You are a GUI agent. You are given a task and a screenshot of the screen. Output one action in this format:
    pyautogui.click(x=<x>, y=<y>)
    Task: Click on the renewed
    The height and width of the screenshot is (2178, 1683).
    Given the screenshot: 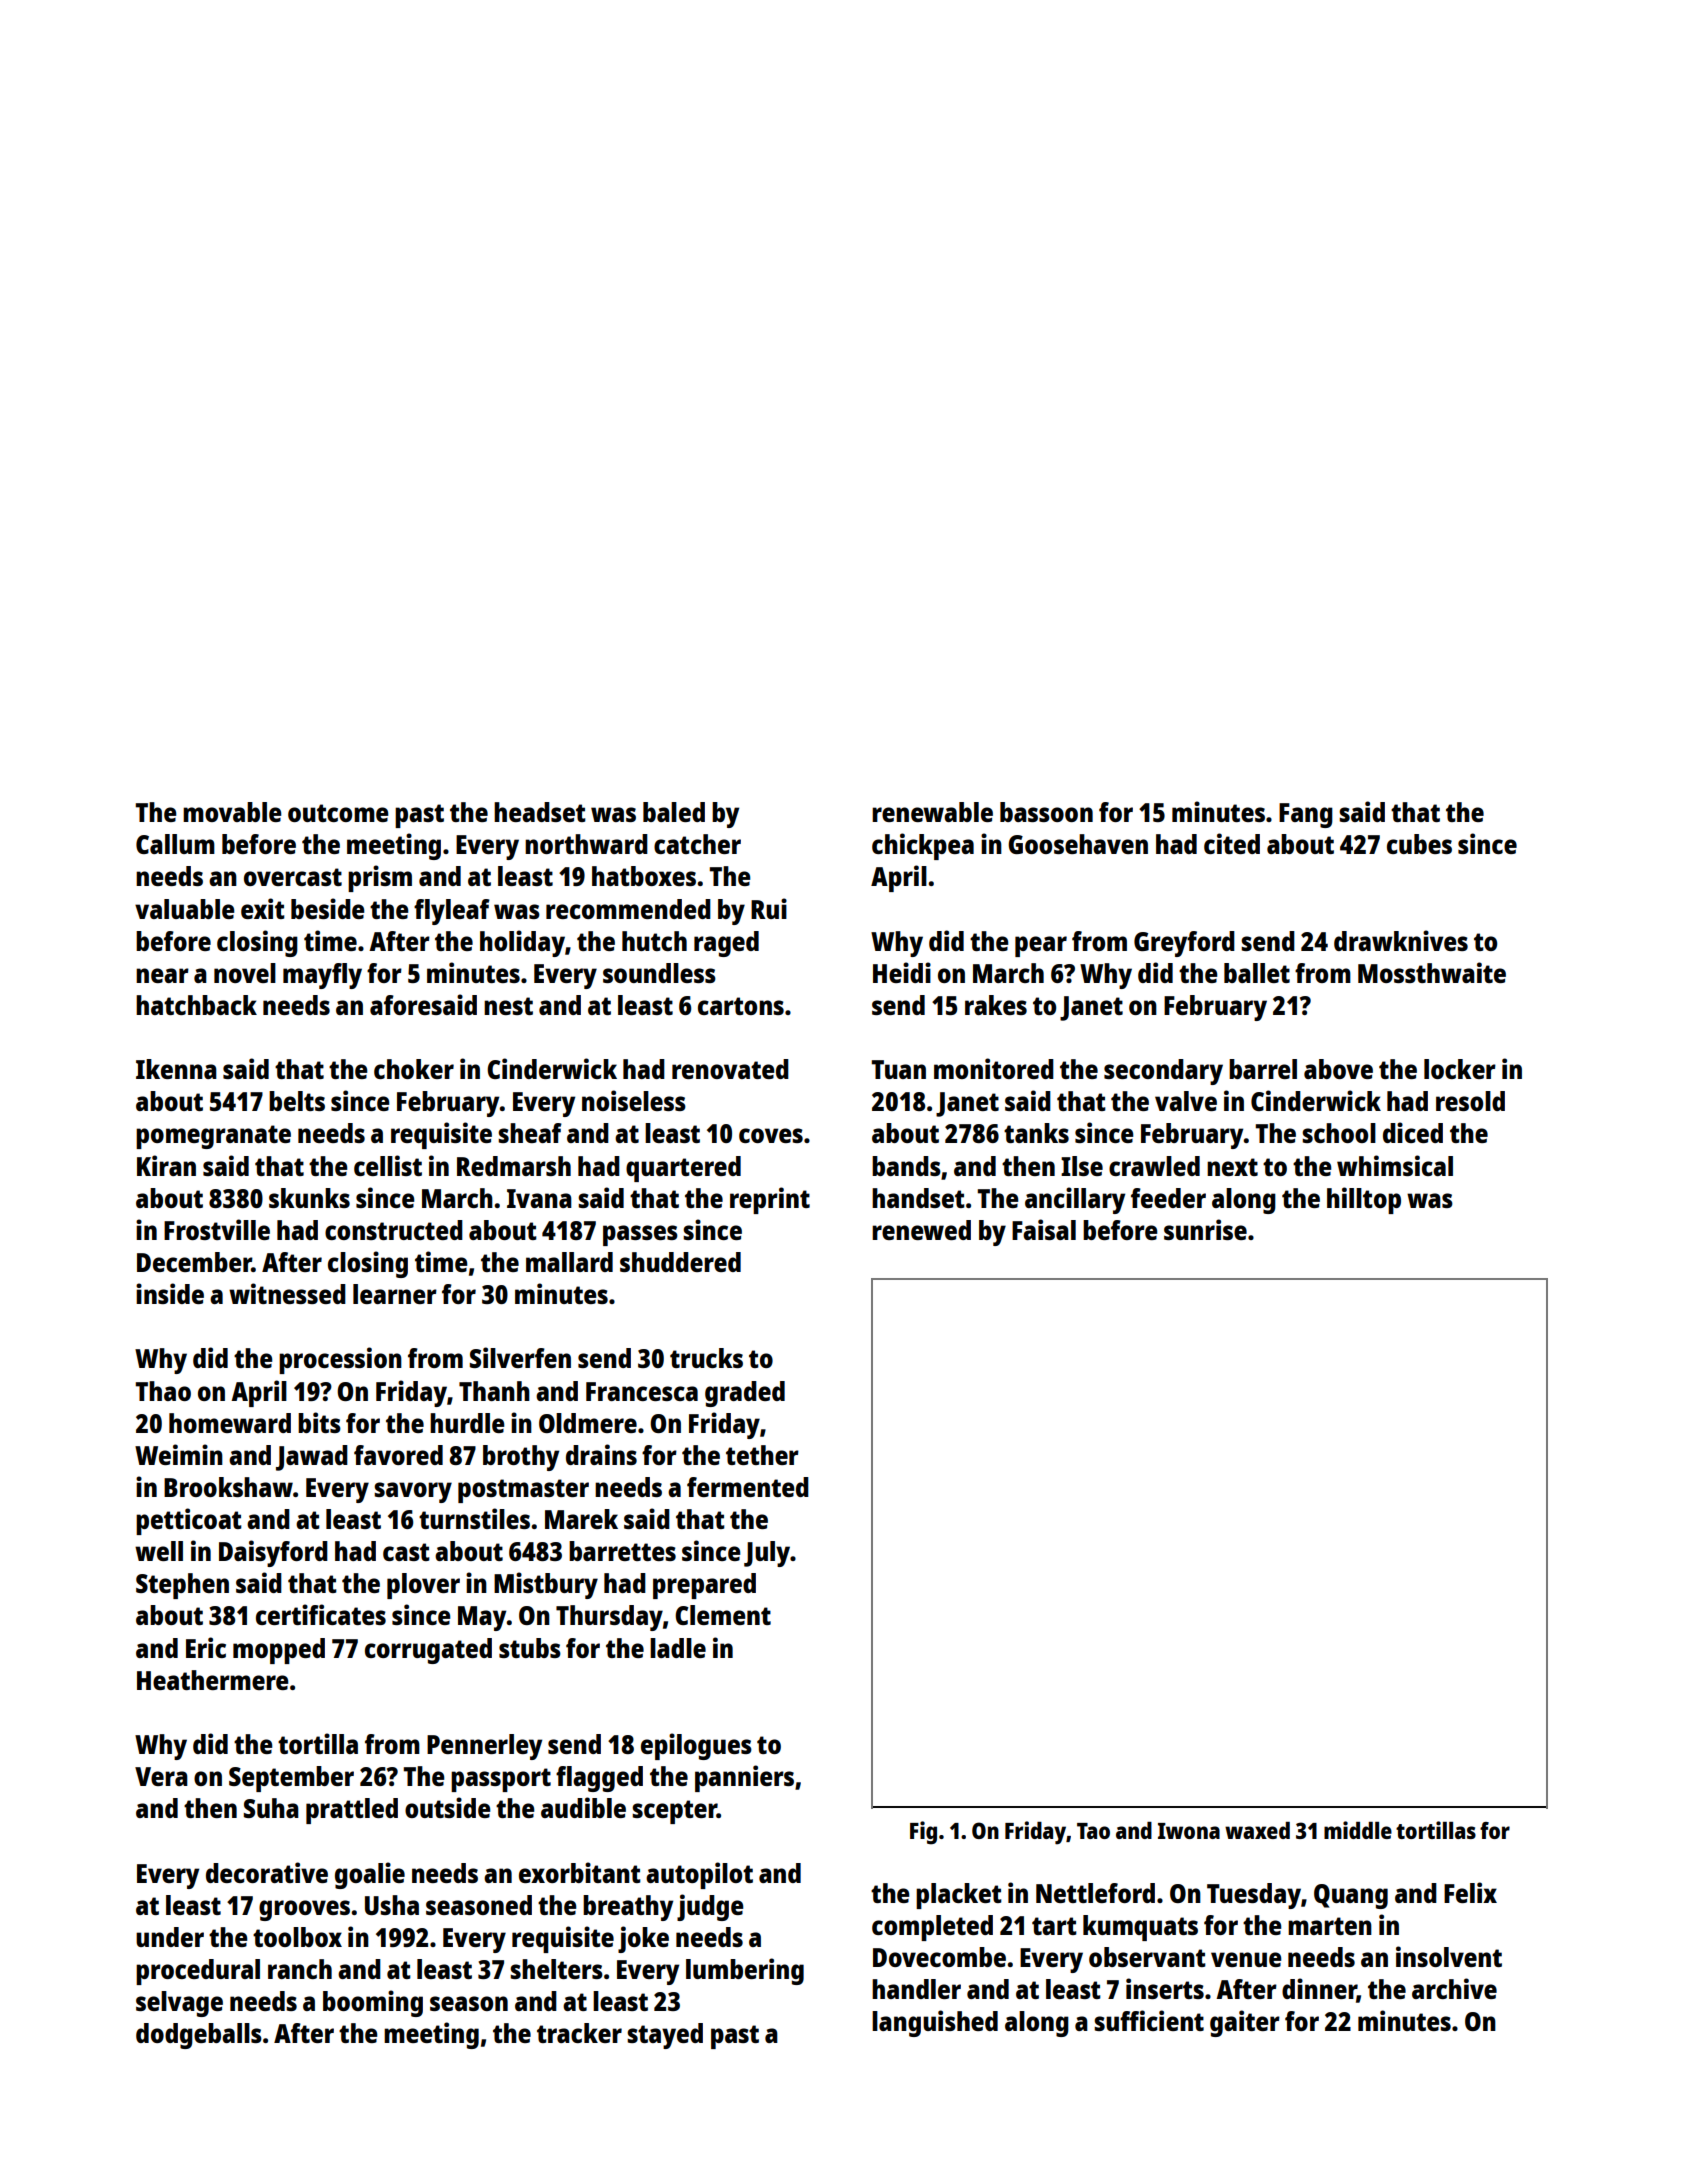 What is the action you would take?
    pyautogui.click(x=921, y=1230)
